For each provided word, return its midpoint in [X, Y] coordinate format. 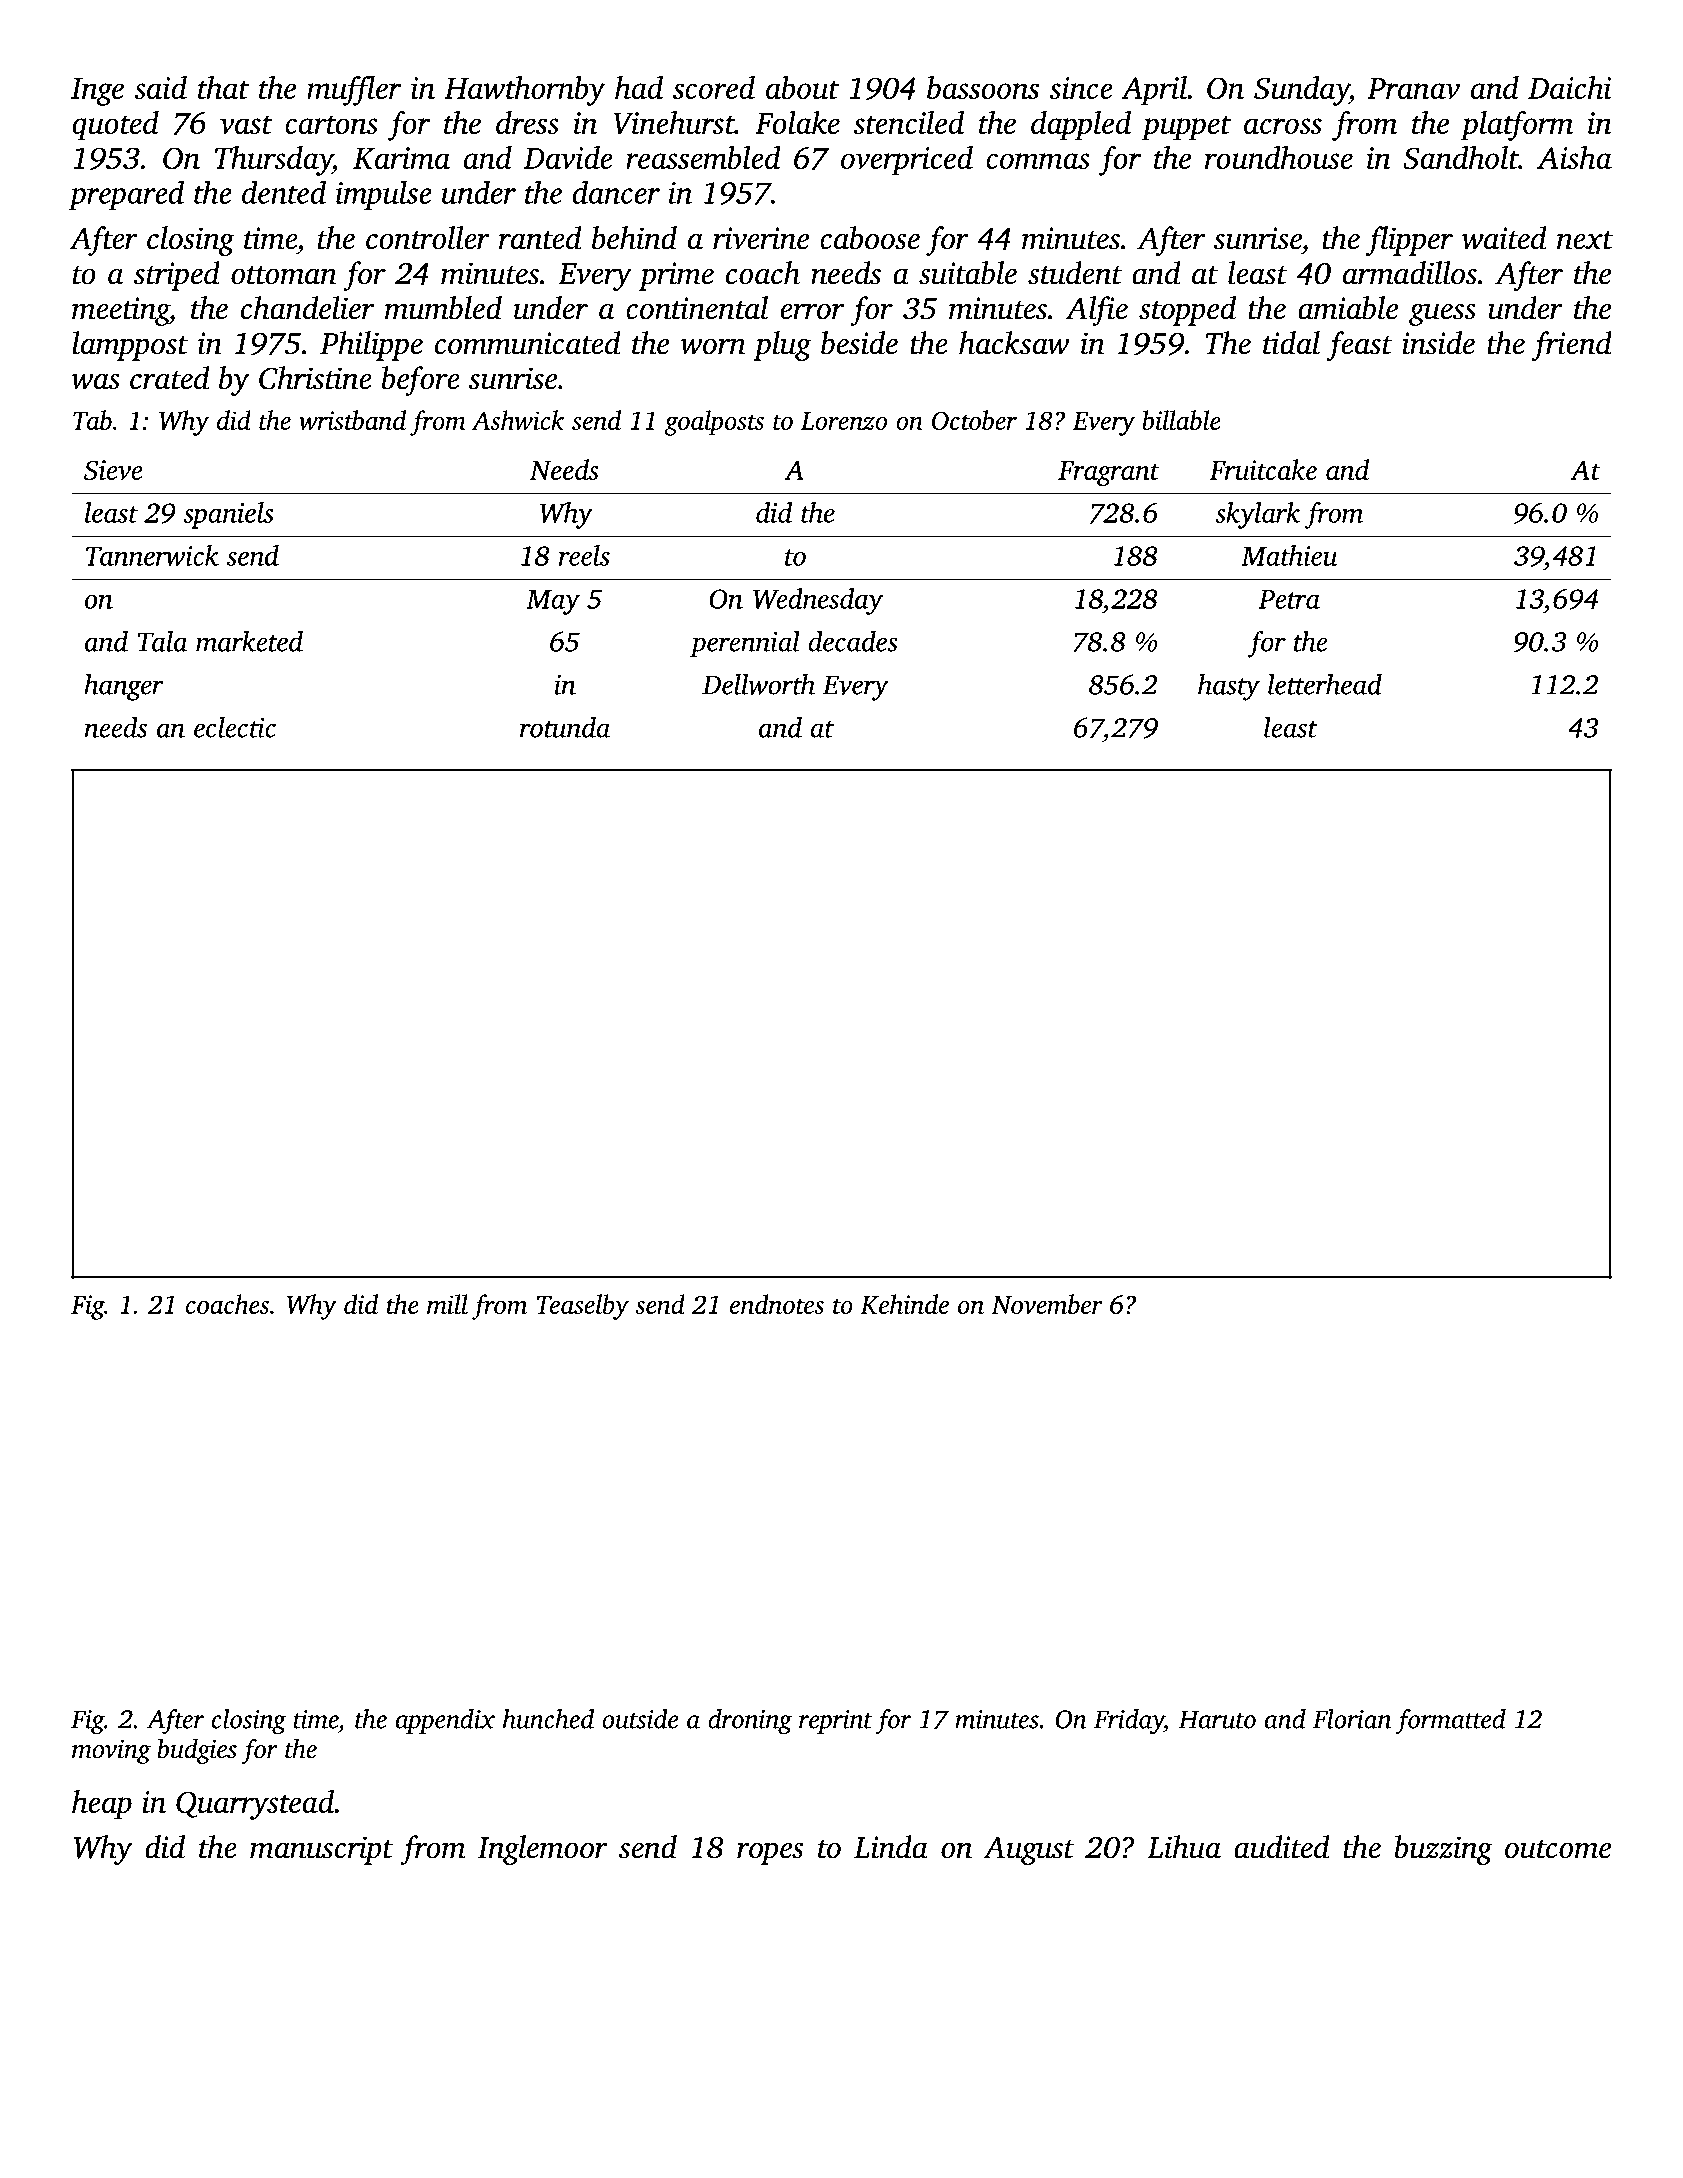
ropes [770, 1853]
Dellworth [758, 684]
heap [102, 1805]
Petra [1289, 599]
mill [447, 1304]
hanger [124, 687]
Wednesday [818, 601]
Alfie [1097, 311]
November [1047, 1304]
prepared [126, 195]
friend [1572, 346]
